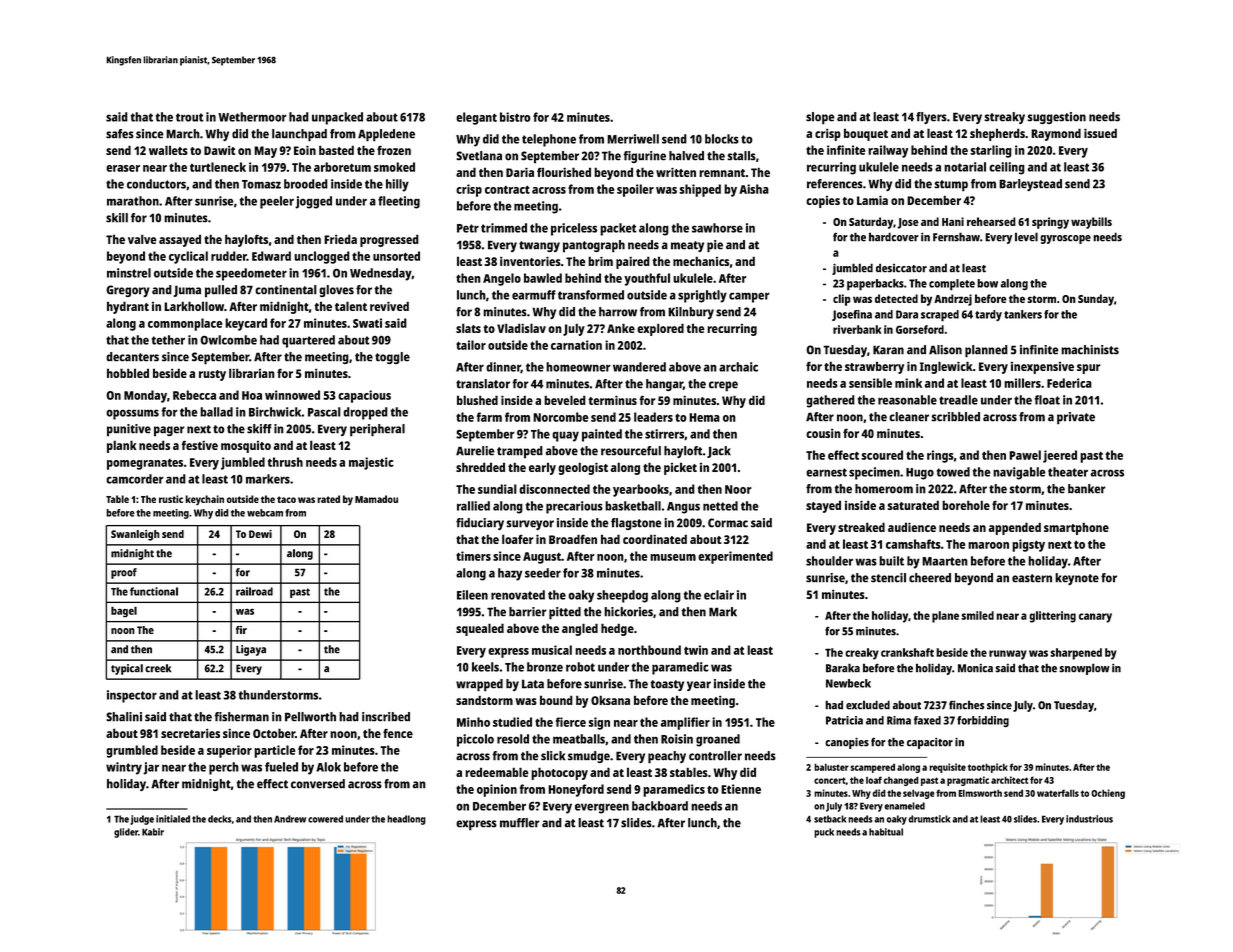 The image size is (1233, 952). What do you see at coordinates (719, 452) in the screenshot?
I see `Jack` at bounding box center [719, 452].
